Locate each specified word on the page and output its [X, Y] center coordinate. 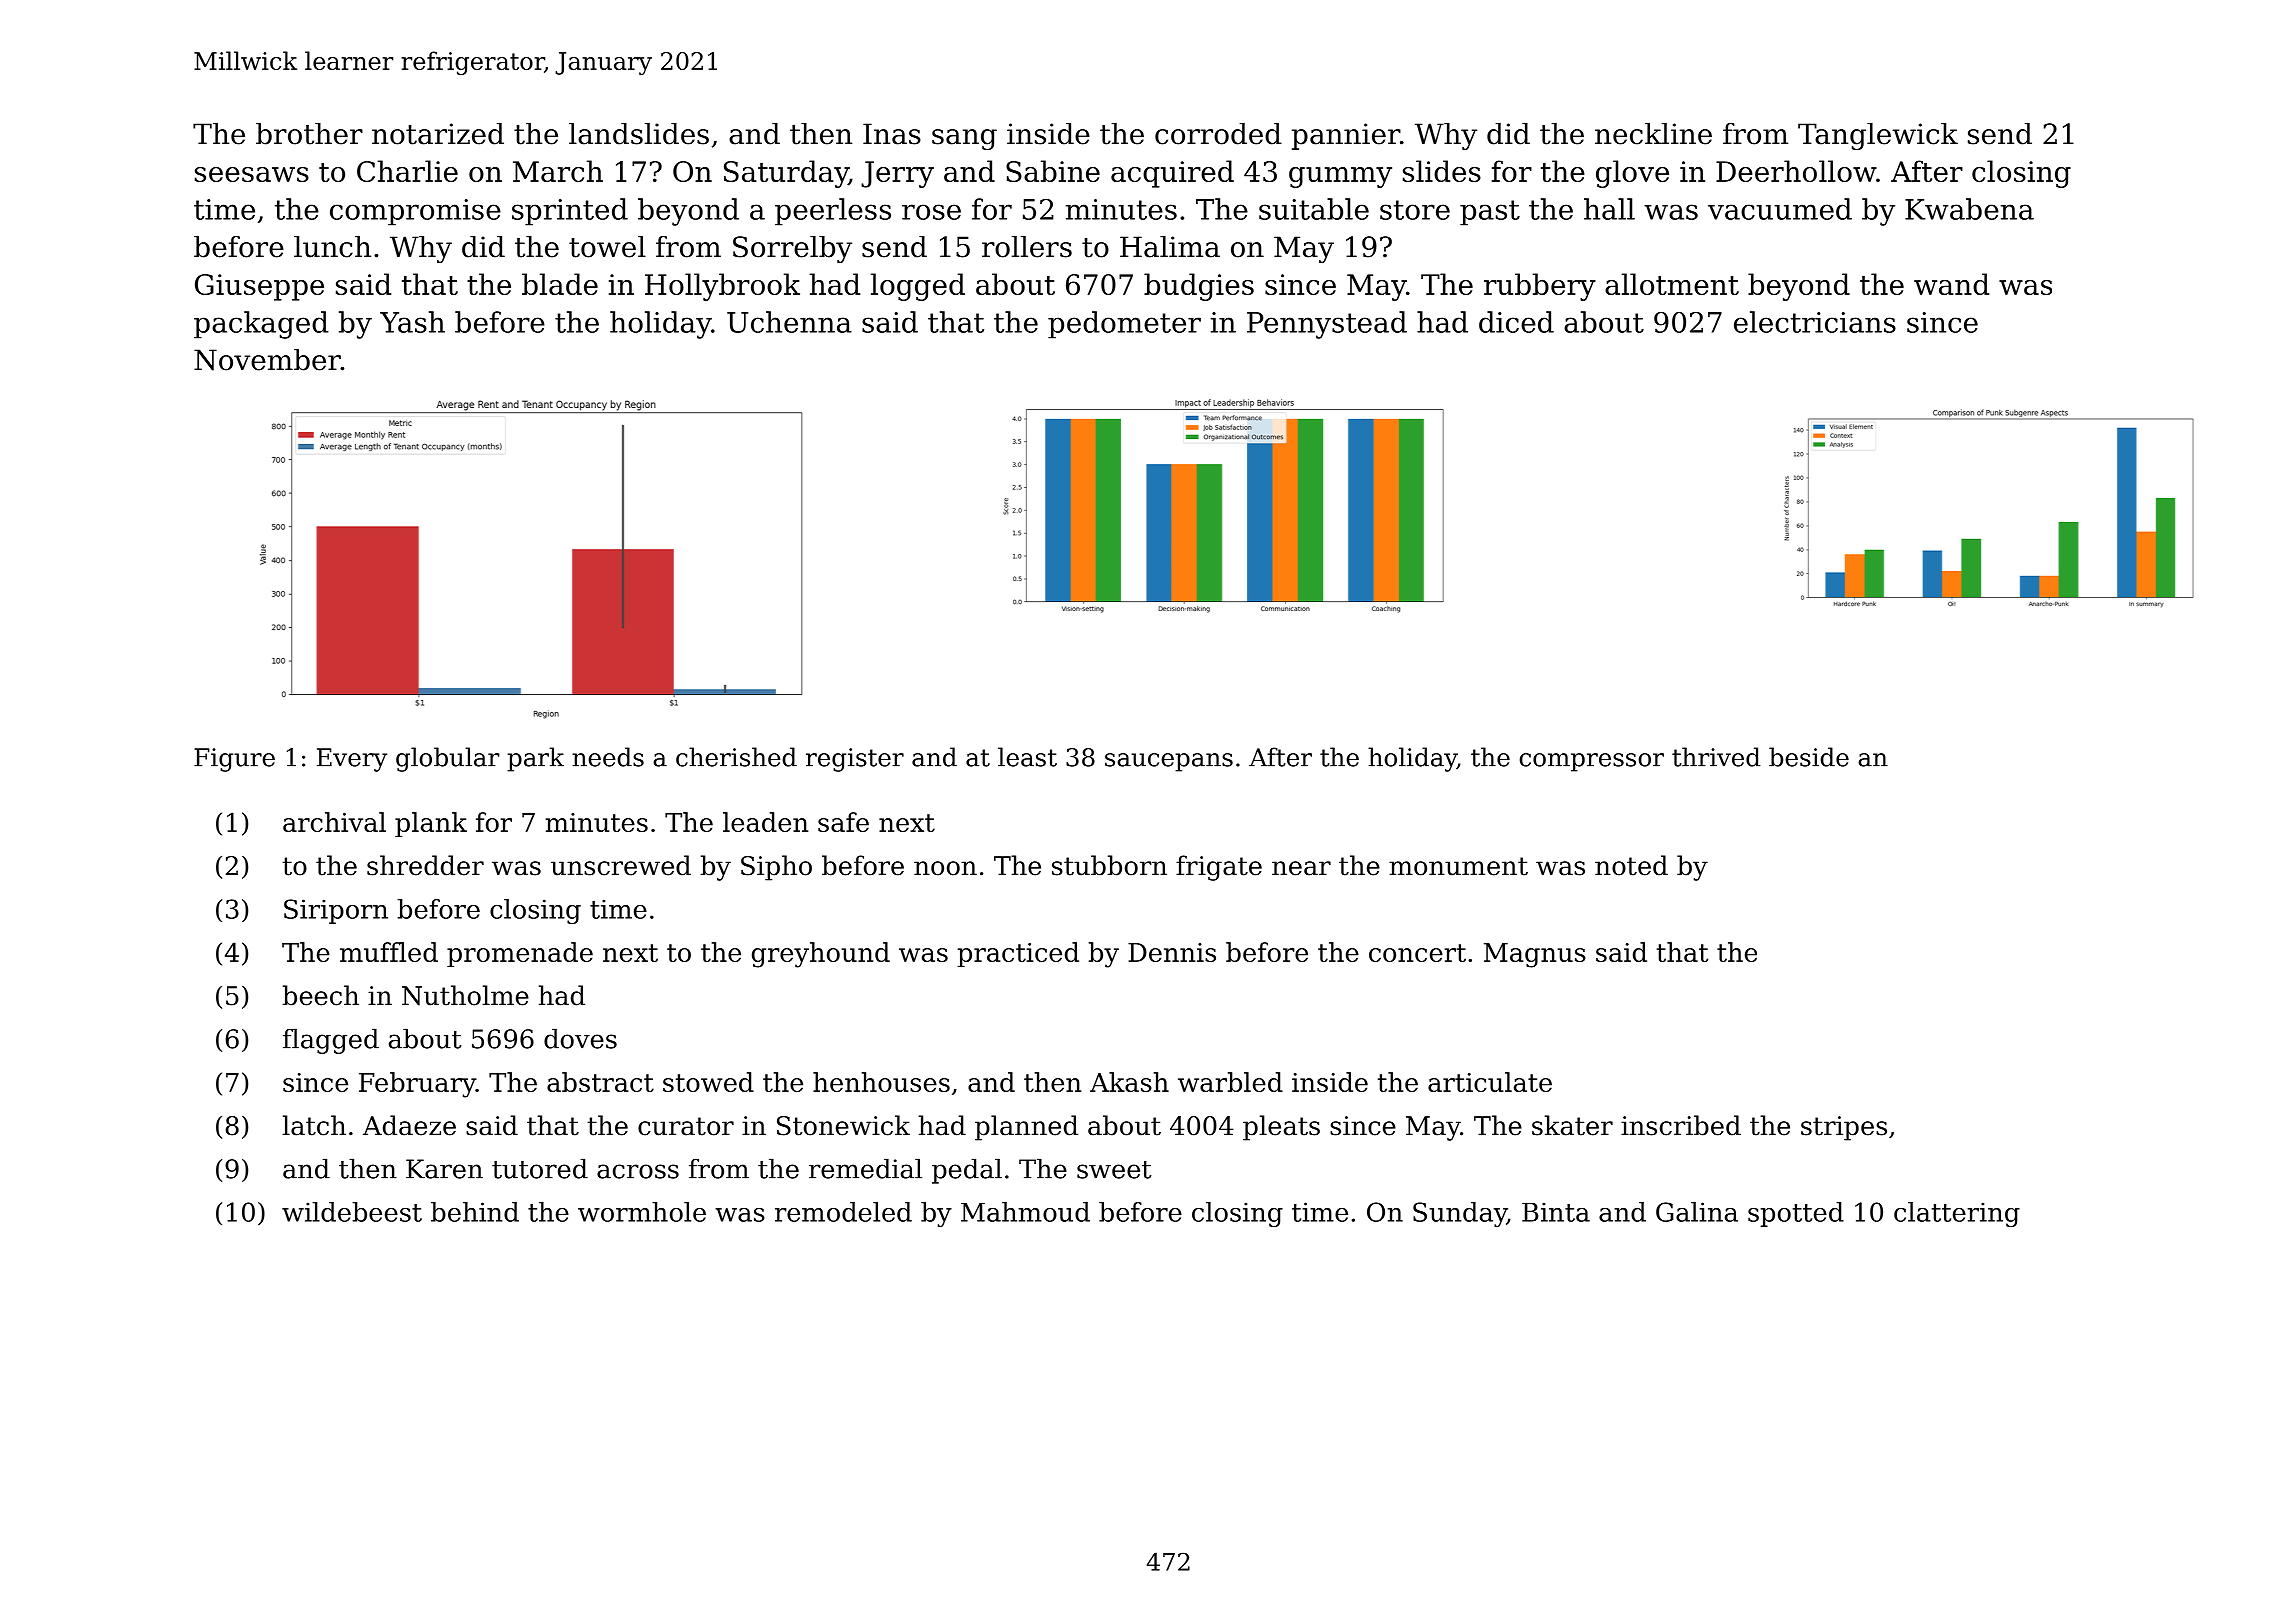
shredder [425, 865]
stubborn [1109, 865]
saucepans [1169, 762]
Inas [892, 134]
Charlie [407, 171]
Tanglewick [1878, 136]
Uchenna [789, 322]
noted [1631, 865]
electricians [1815, 322]
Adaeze [409, 1125]
